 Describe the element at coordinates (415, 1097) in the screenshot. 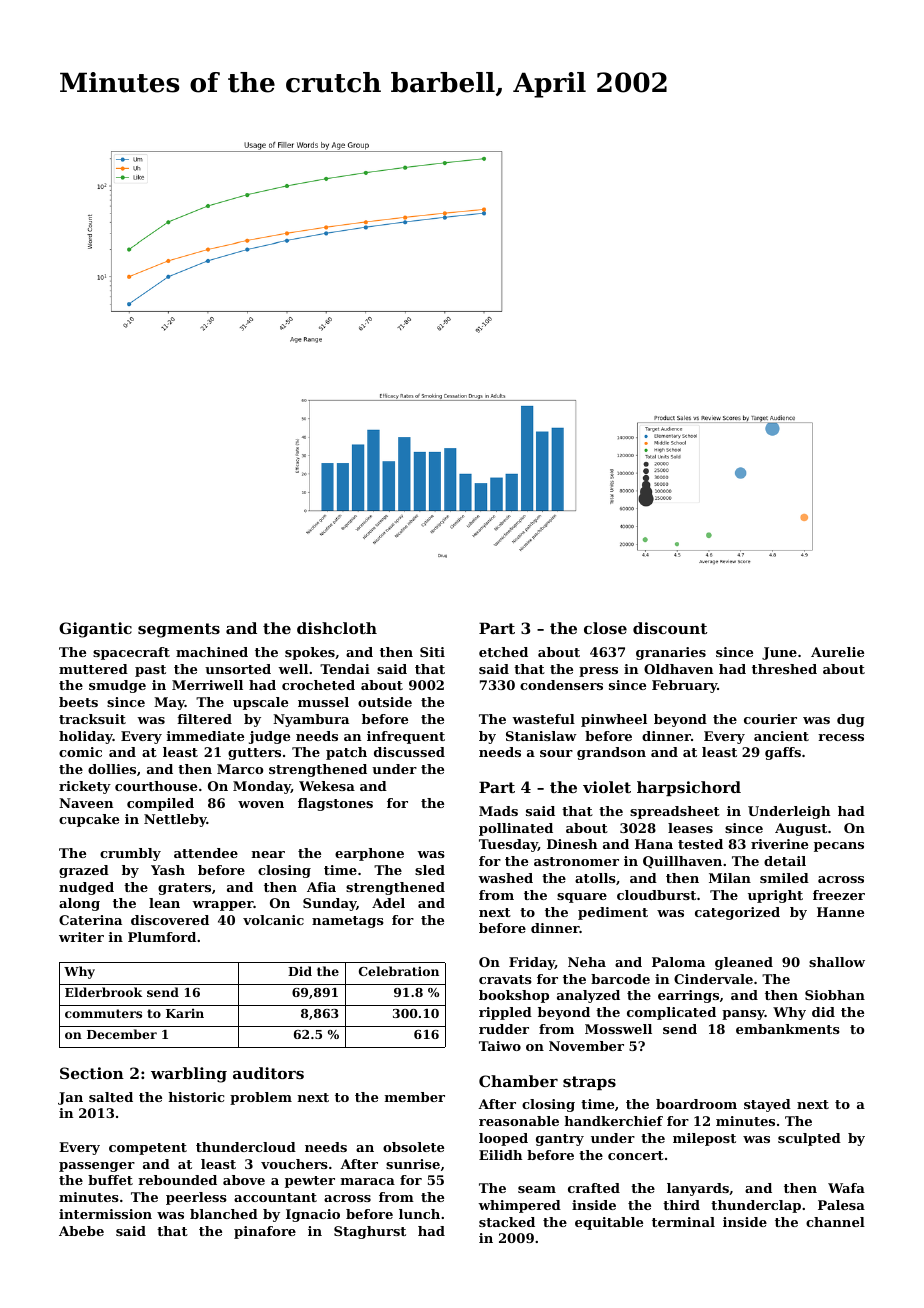

I see `member` at that location.
